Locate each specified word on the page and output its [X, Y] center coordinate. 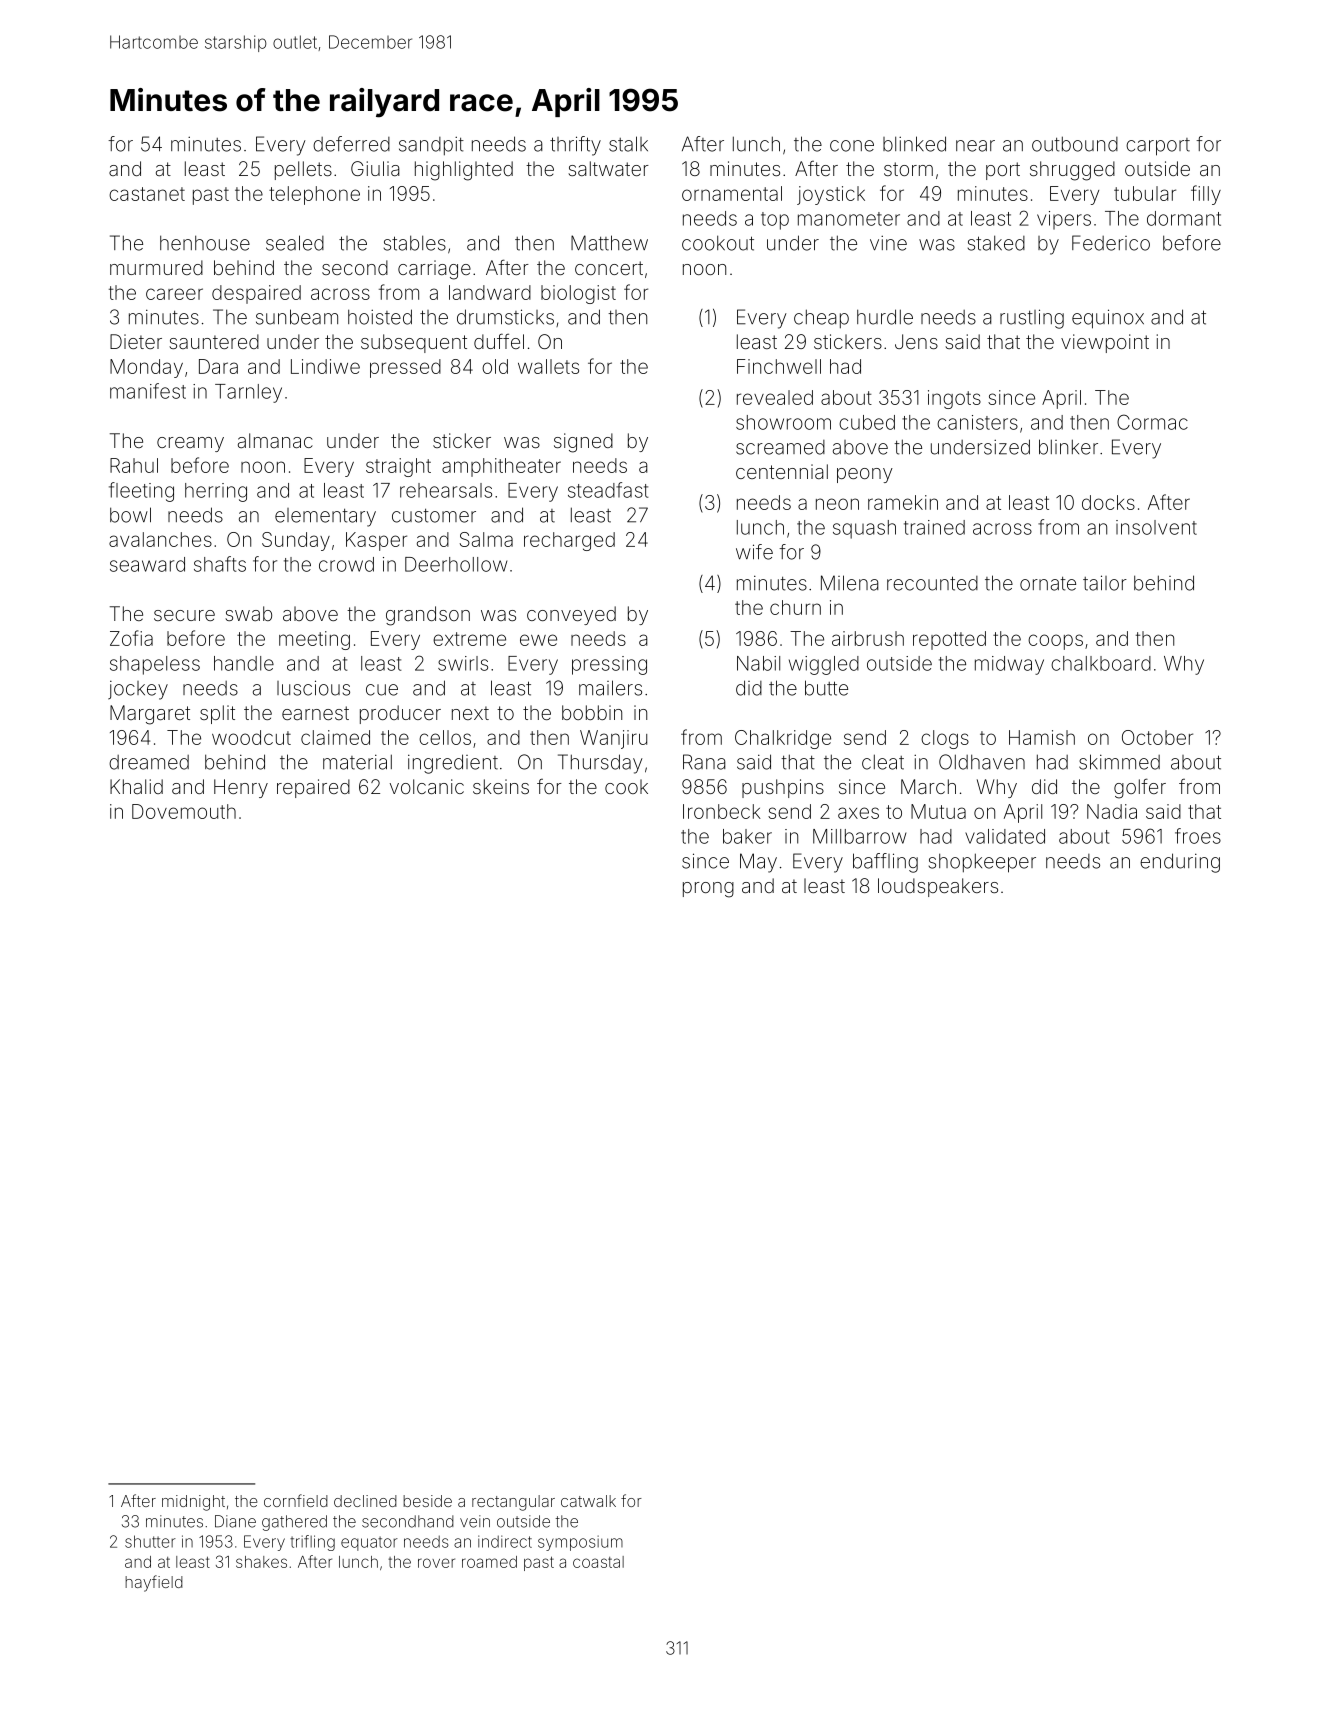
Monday [146, 368]
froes [1198, 836]
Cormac [1152, 422]
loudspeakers [938, 887]
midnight [193, 1503]
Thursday [600, 764]
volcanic [427, 786]
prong [708, 890]
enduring [1180, 863]
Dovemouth [184, 811]
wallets [548, 366]
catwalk [588, 1501]
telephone [314, 195]
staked [996, 243]
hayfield [154, 1583]
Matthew [609, 243]
